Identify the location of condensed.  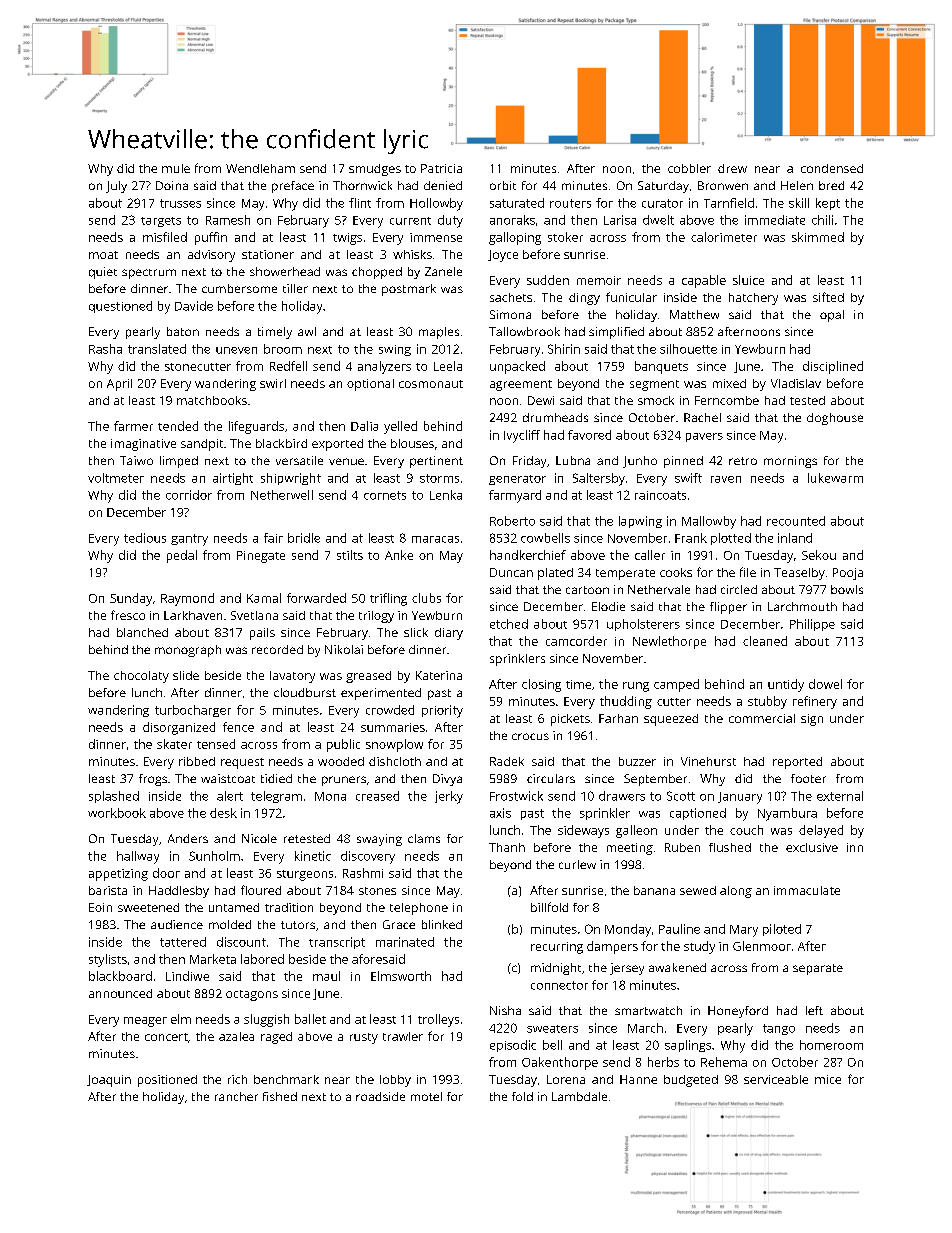
(832, 168).
